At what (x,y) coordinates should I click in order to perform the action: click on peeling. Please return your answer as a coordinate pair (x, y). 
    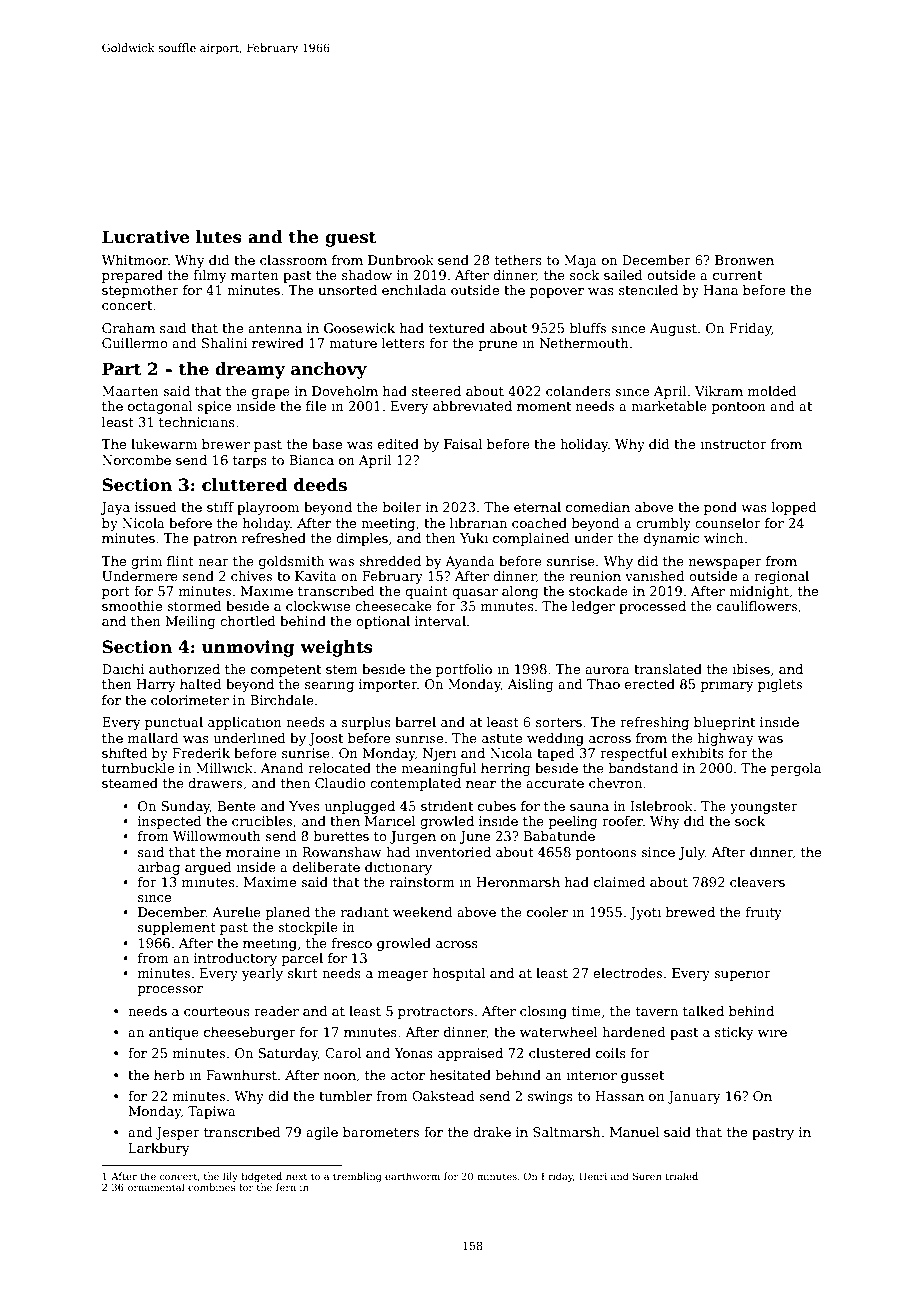
    Looking at the image, I should click on (573, 822).
